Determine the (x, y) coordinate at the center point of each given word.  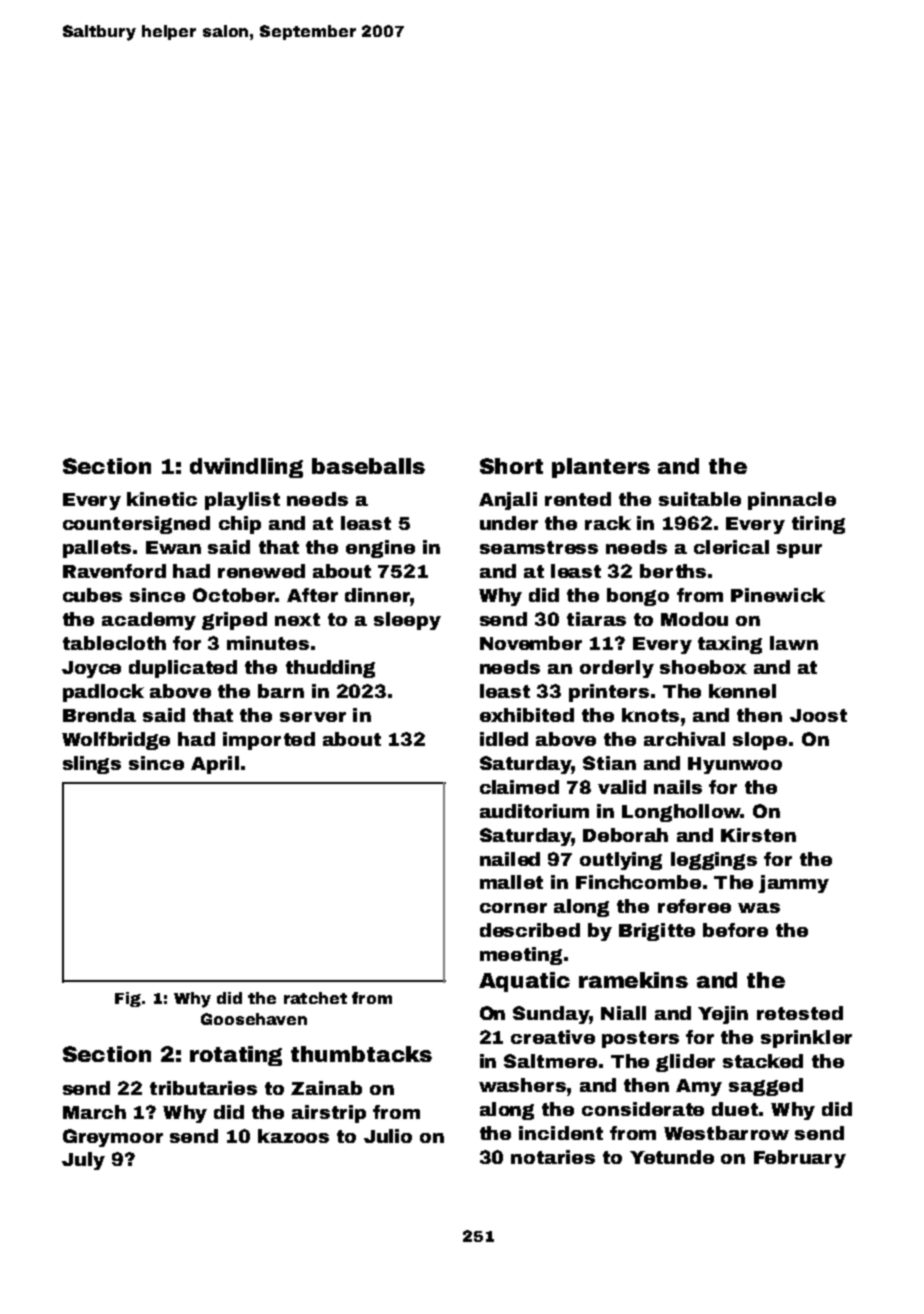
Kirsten (758, 835)
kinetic (162, 499)
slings (92, 765)
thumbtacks (361, 1054)
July (83, 1161)
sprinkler (806, 1039)
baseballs (368, 466)
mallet (511, 882)
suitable (700, 499)
